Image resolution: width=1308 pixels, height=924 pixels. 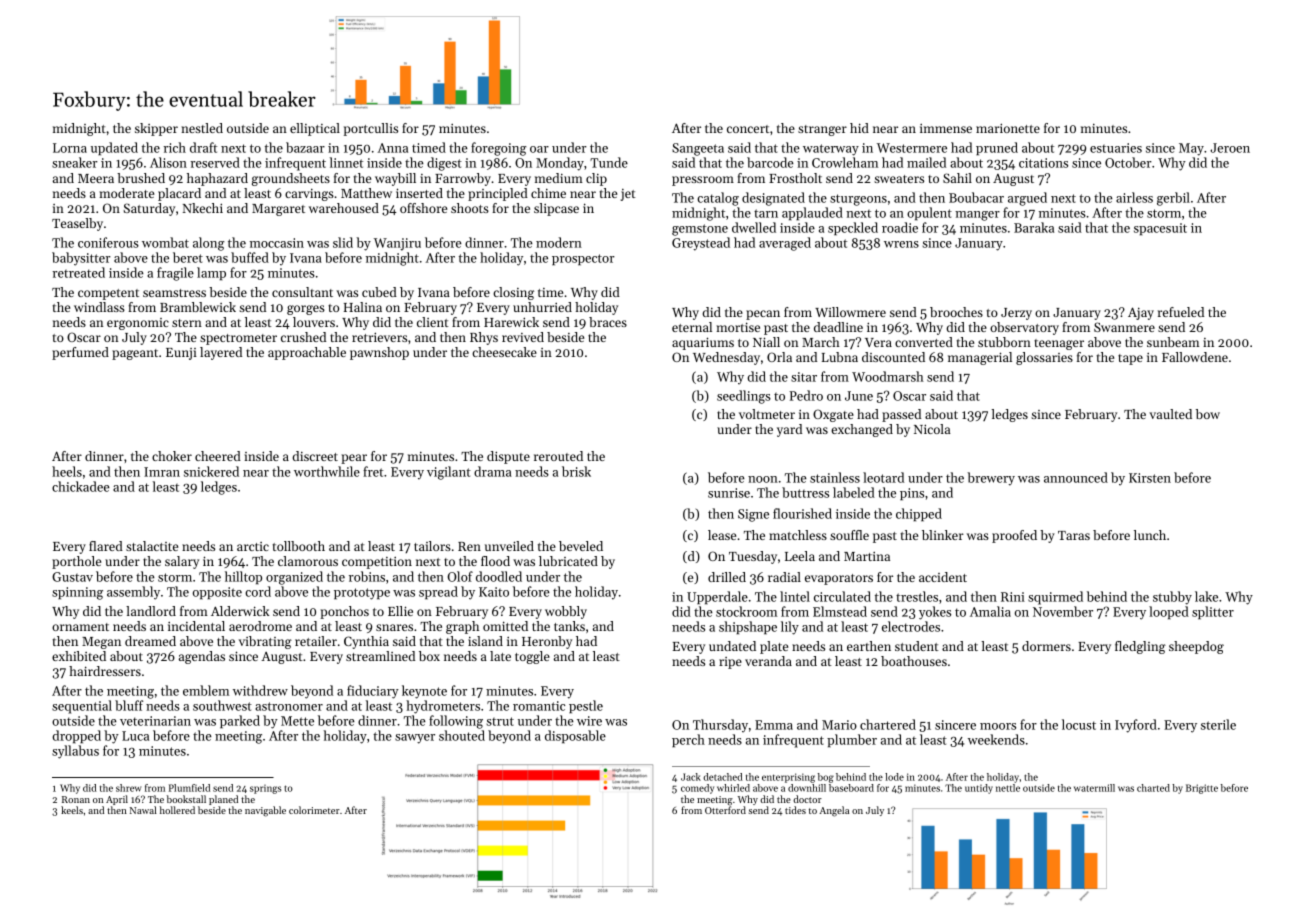 I want to click on Greystead, so click(x=701, y=244).
